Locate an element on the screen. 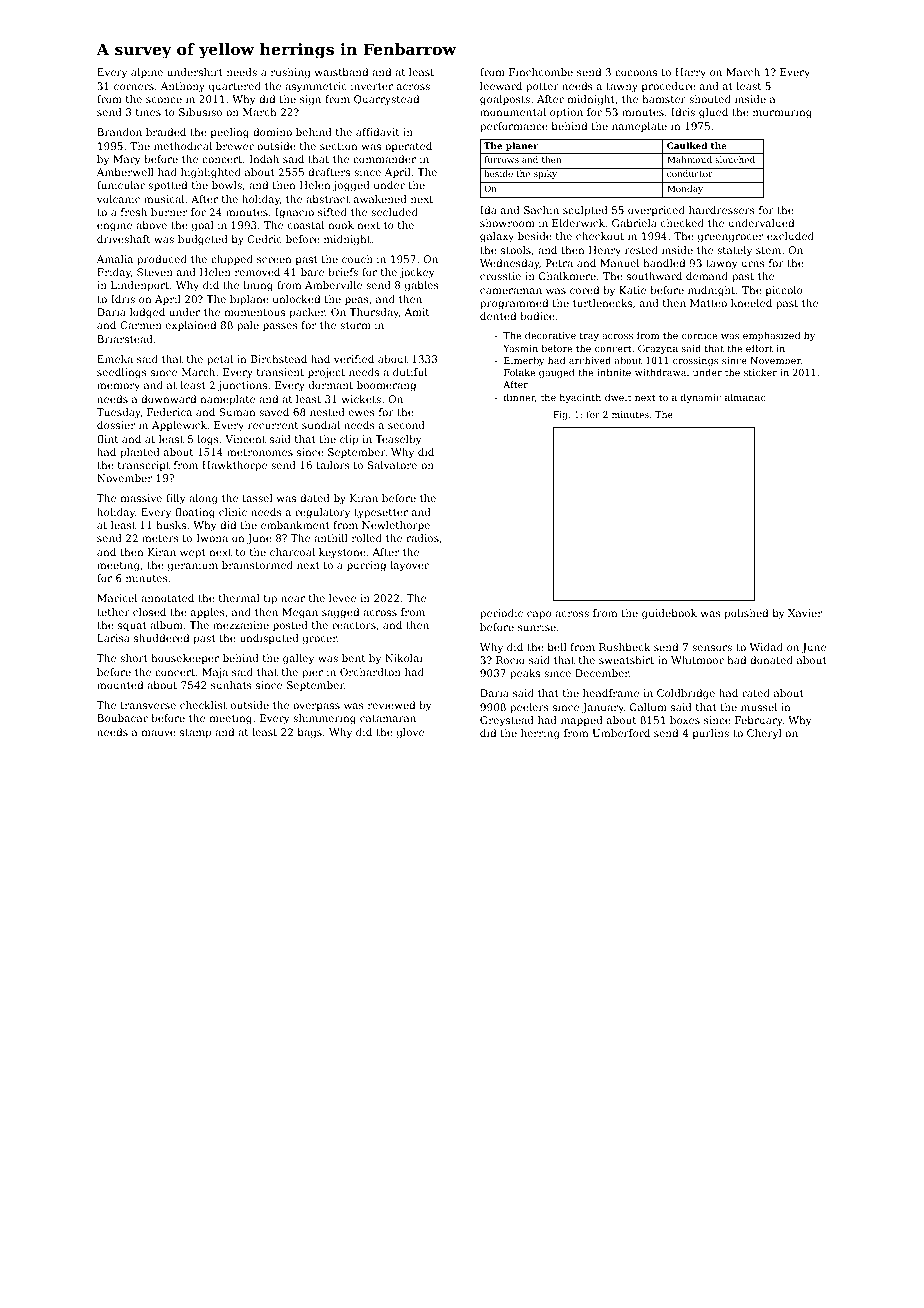 Image resolution: width=924 pixels, height=1308 pixels. Cheryl is located at coordinates (764, 734).
